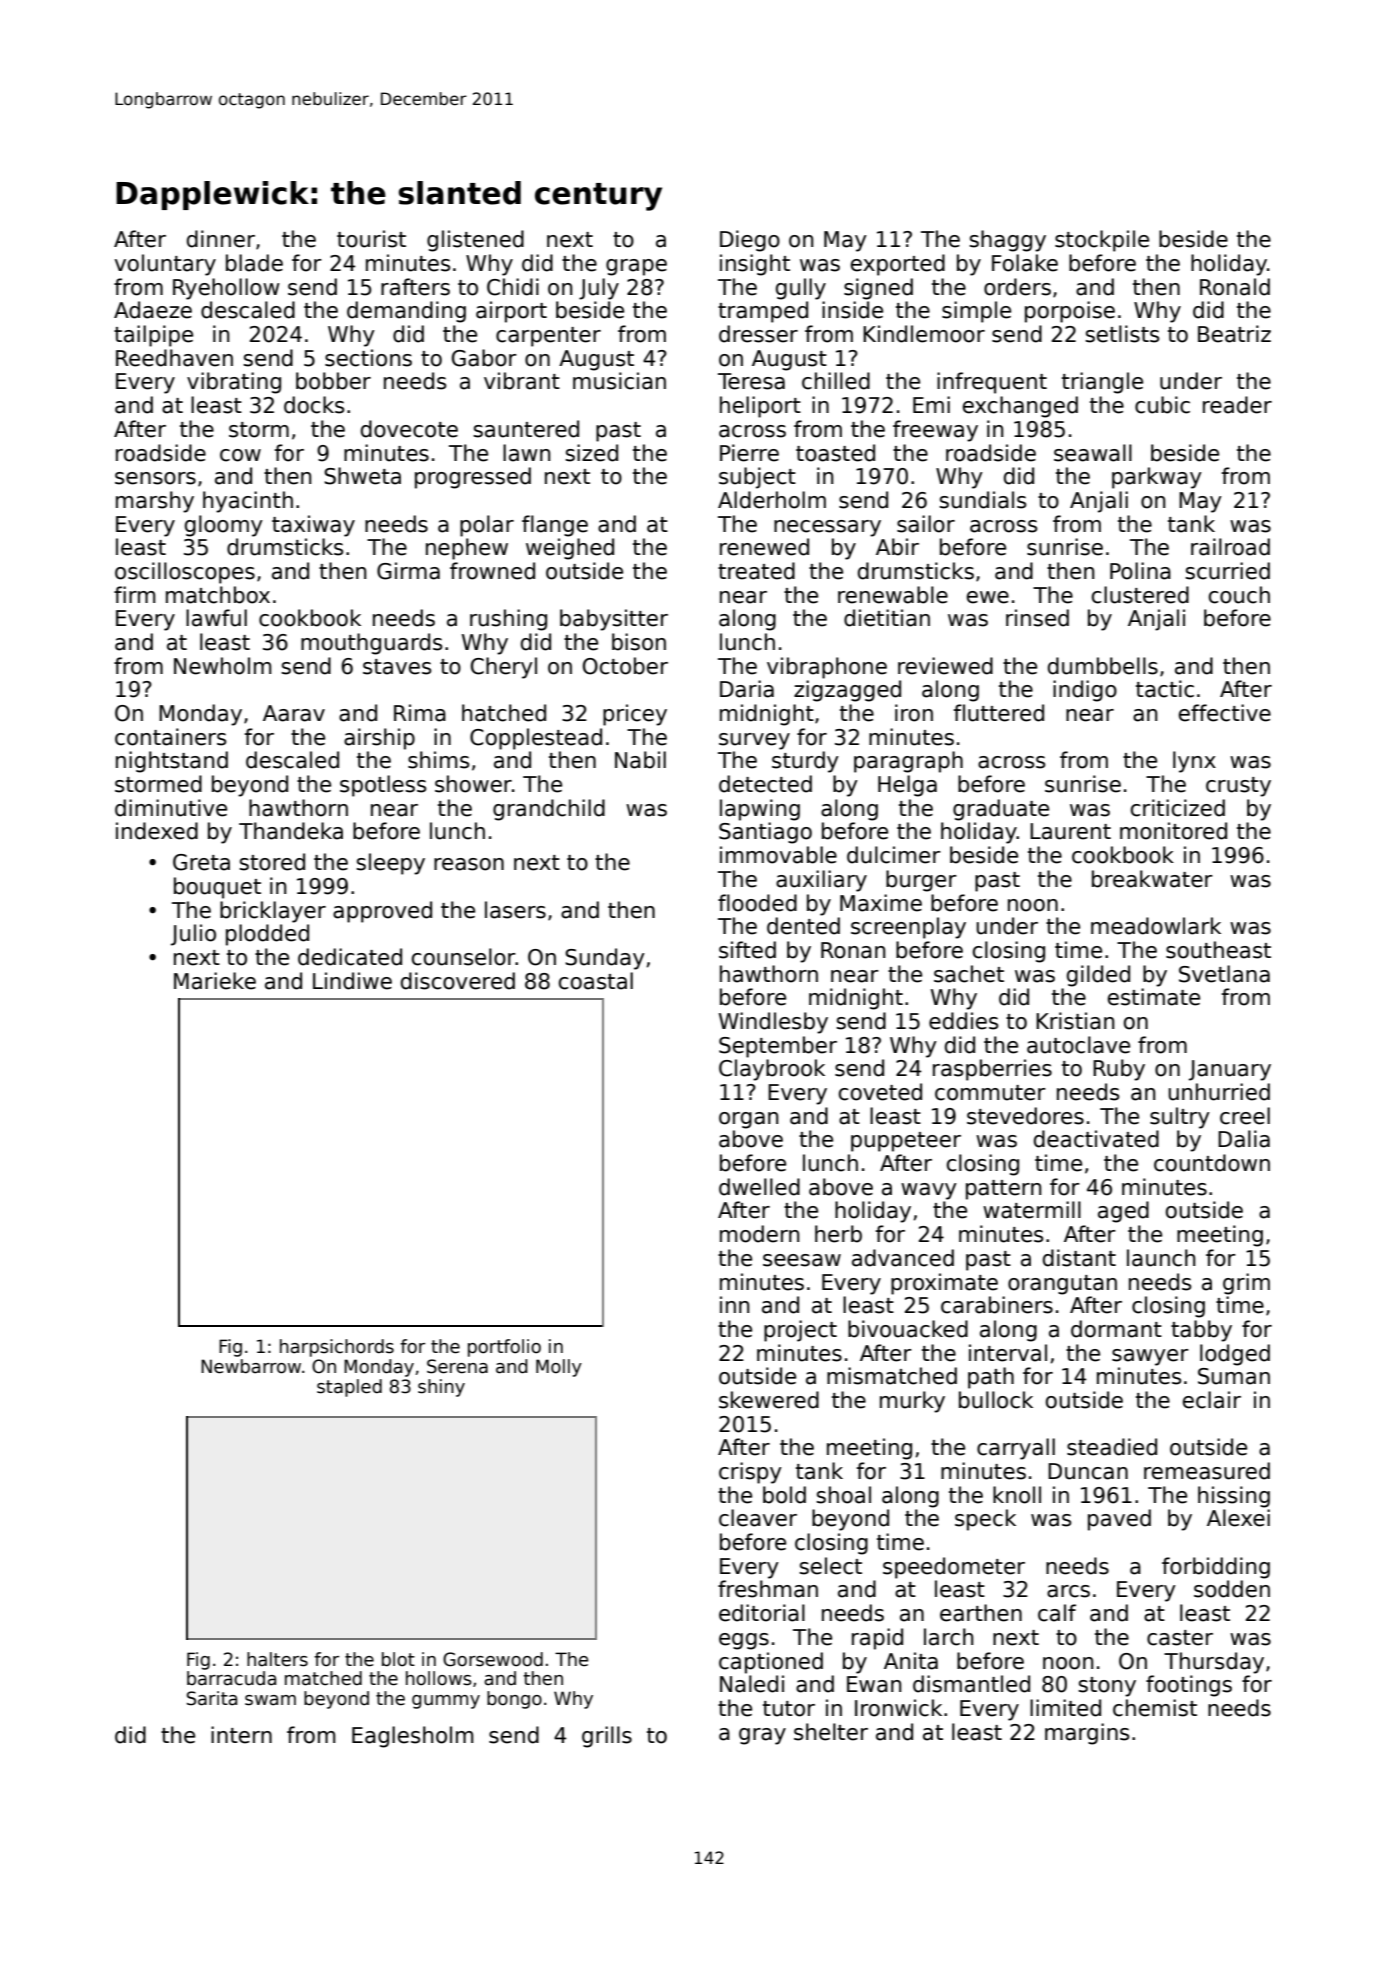  Describe the element at coordinates (912, 1402) in the screenshot. I see `murky` at that location.
